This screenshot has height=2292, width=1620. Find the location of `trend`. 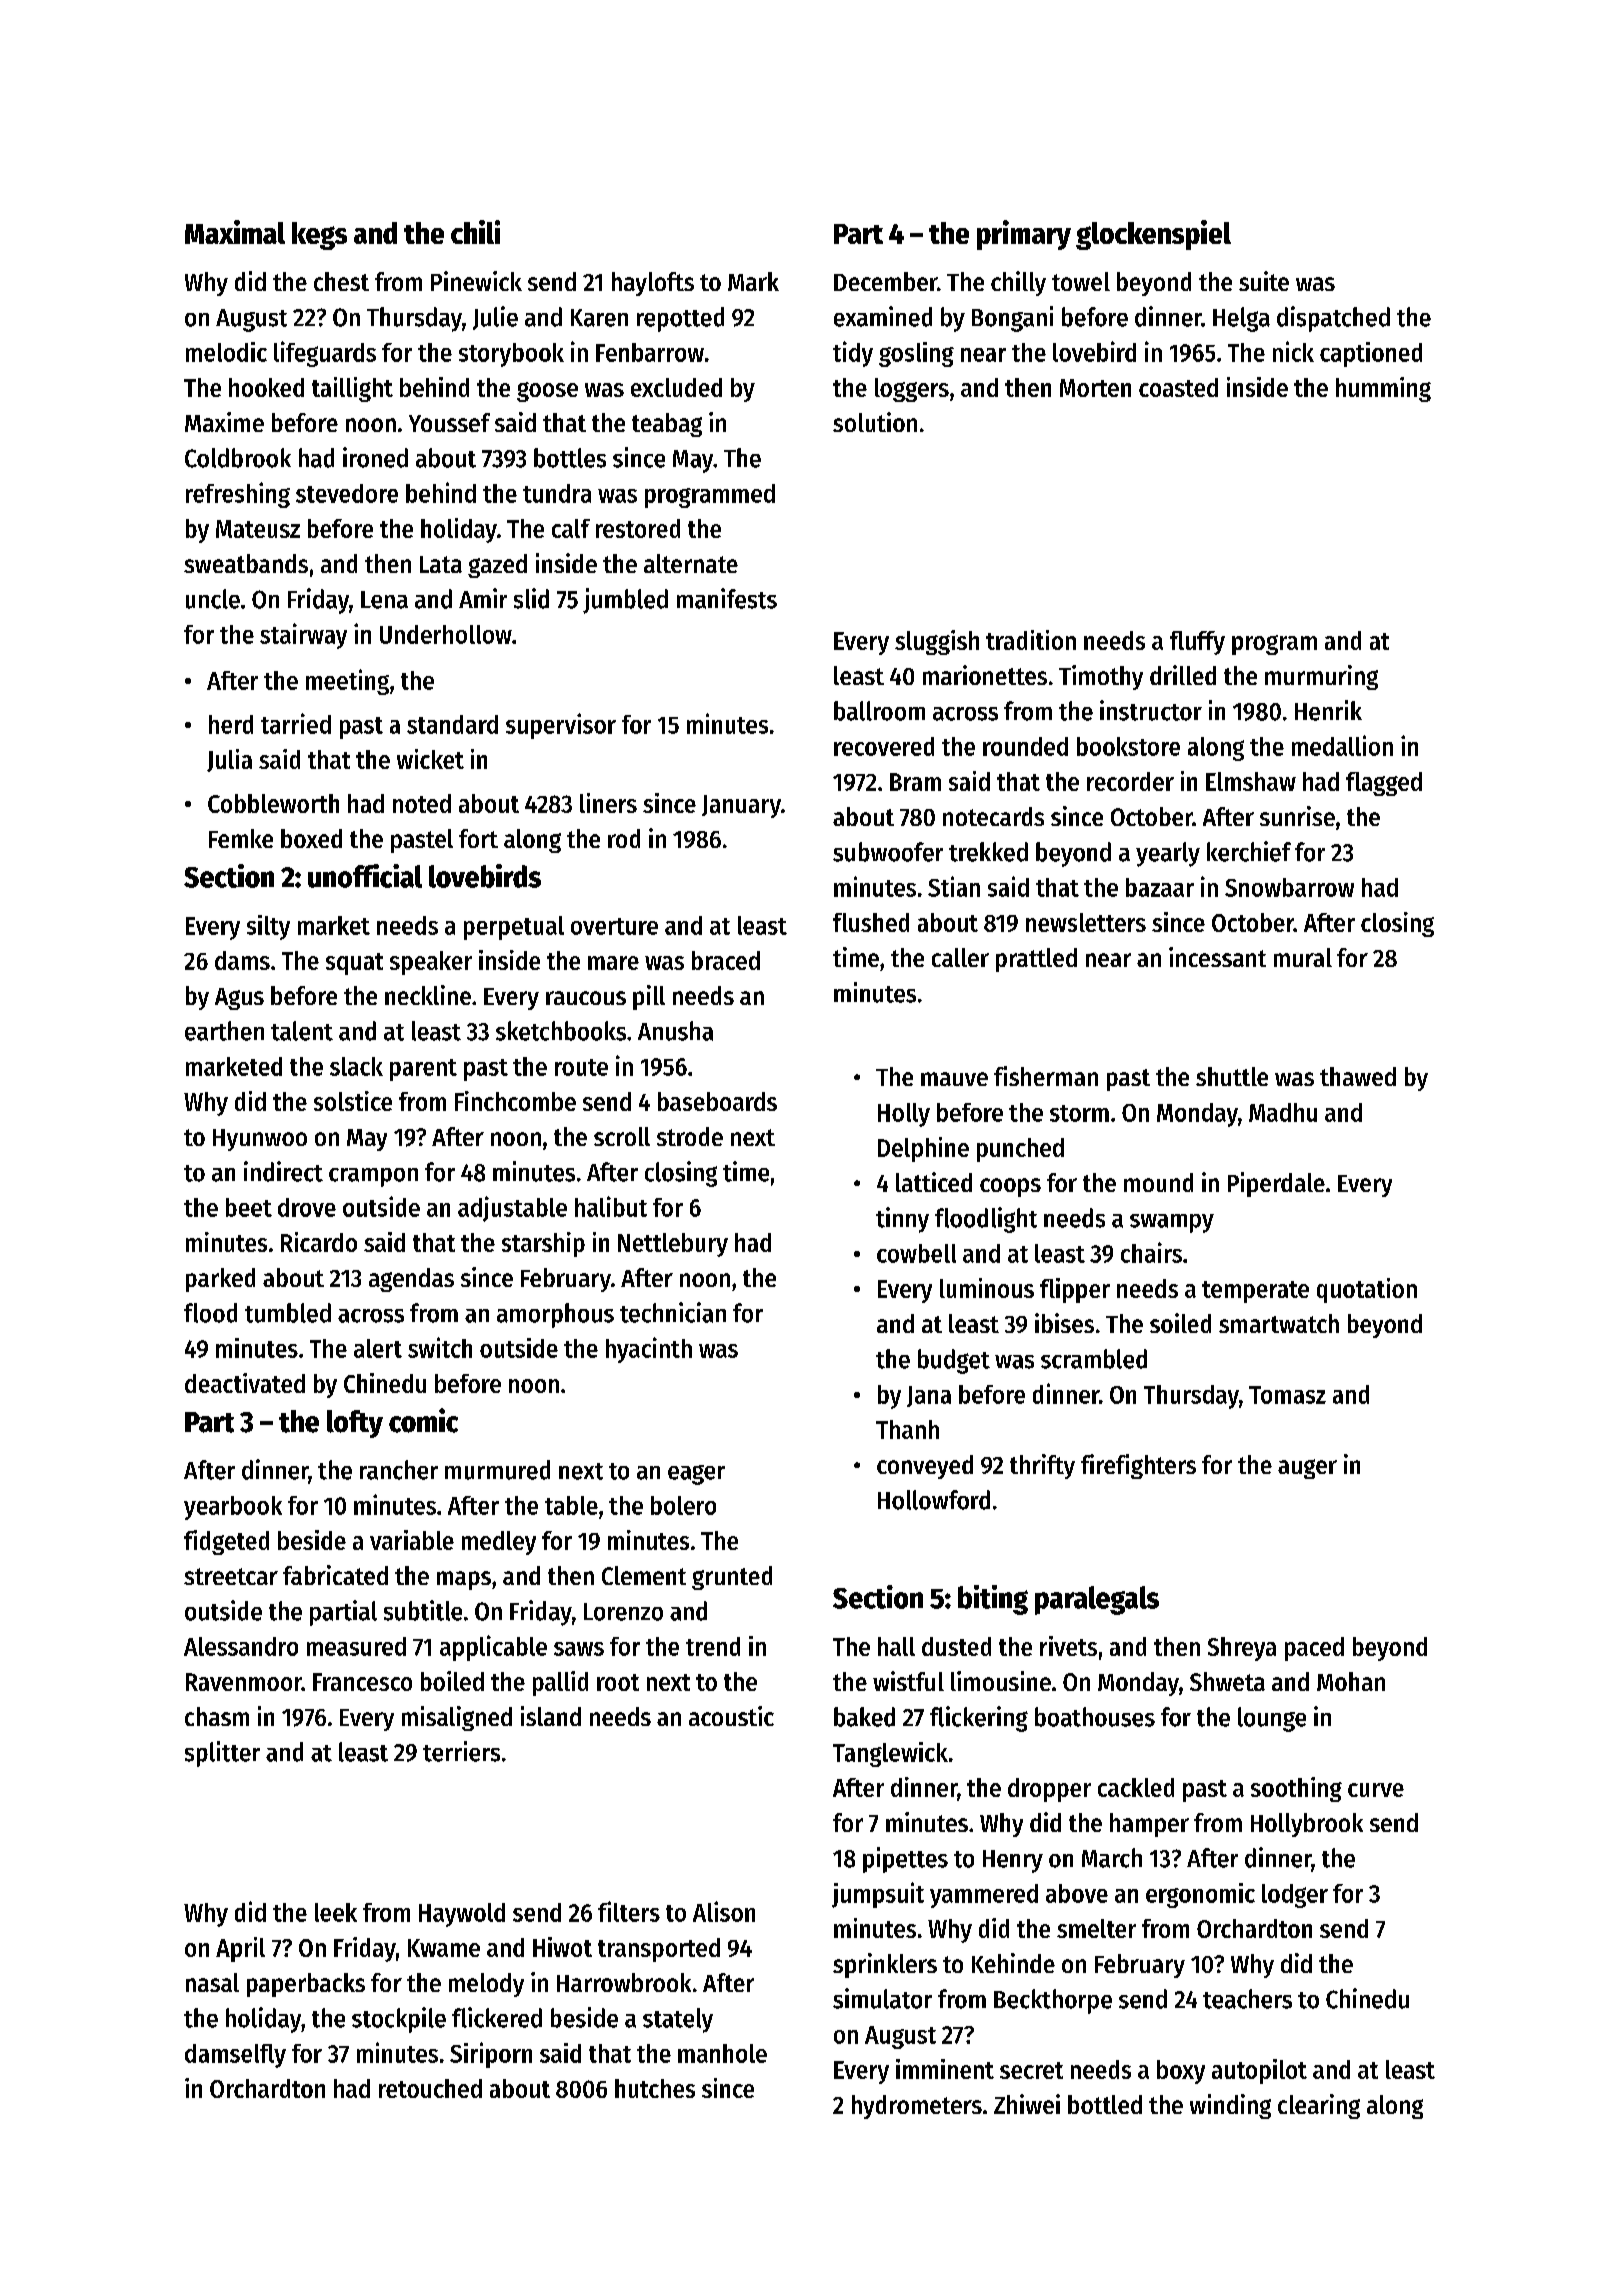

trend is located at coordinates (713, 1646).
